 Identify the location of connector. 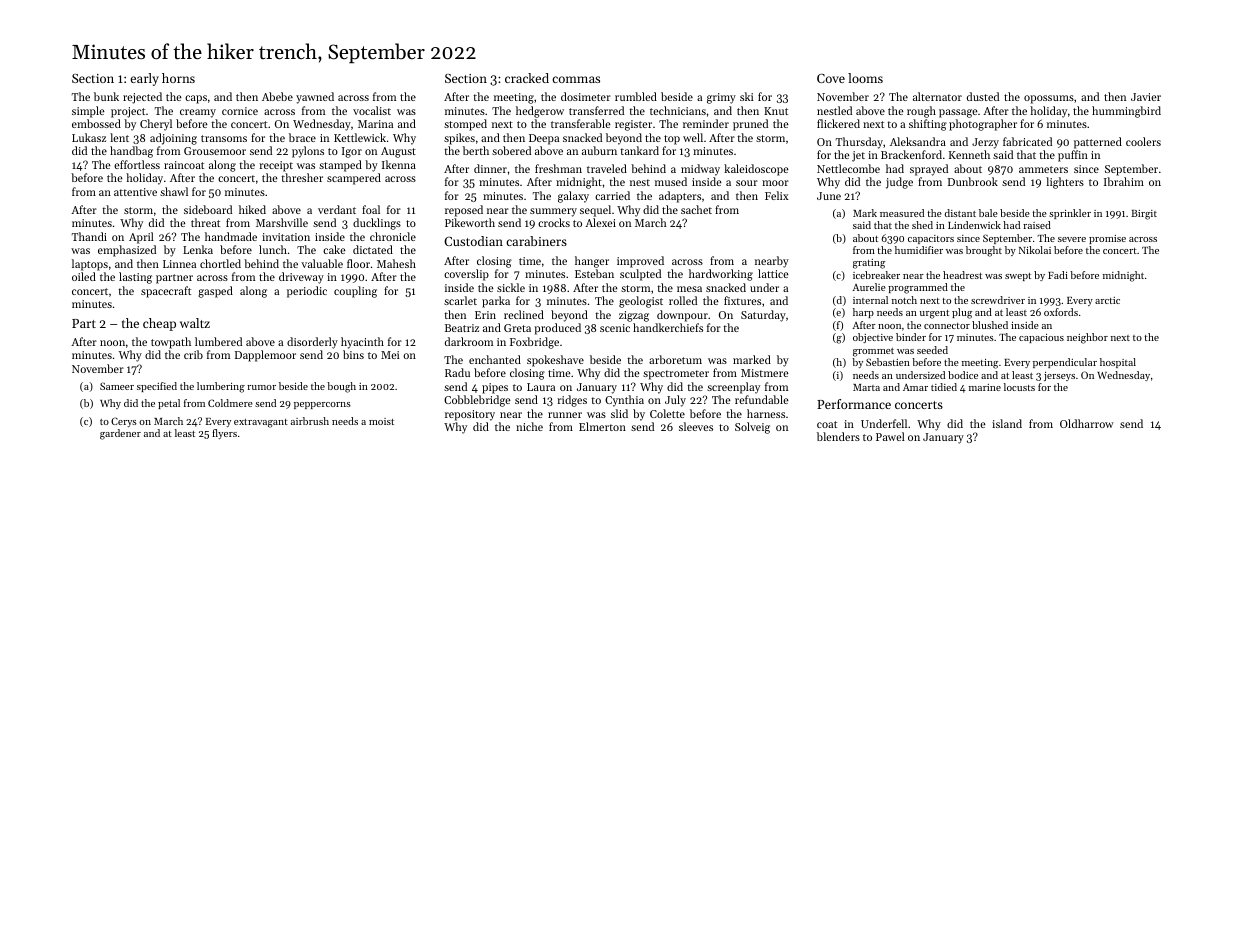
(947, 326).
